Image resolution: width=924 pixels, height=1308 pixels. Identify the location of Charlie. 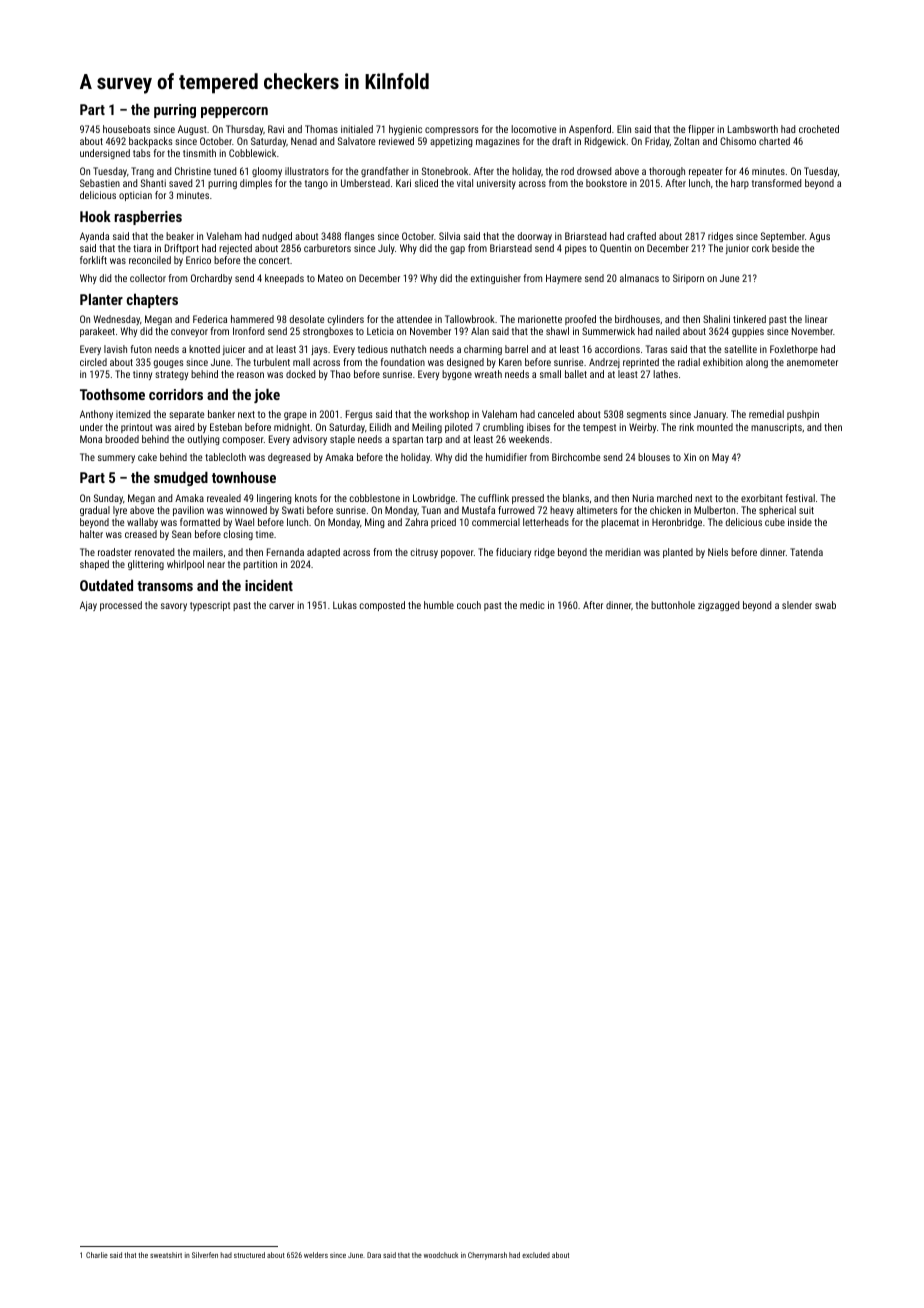
(97, 1255).
